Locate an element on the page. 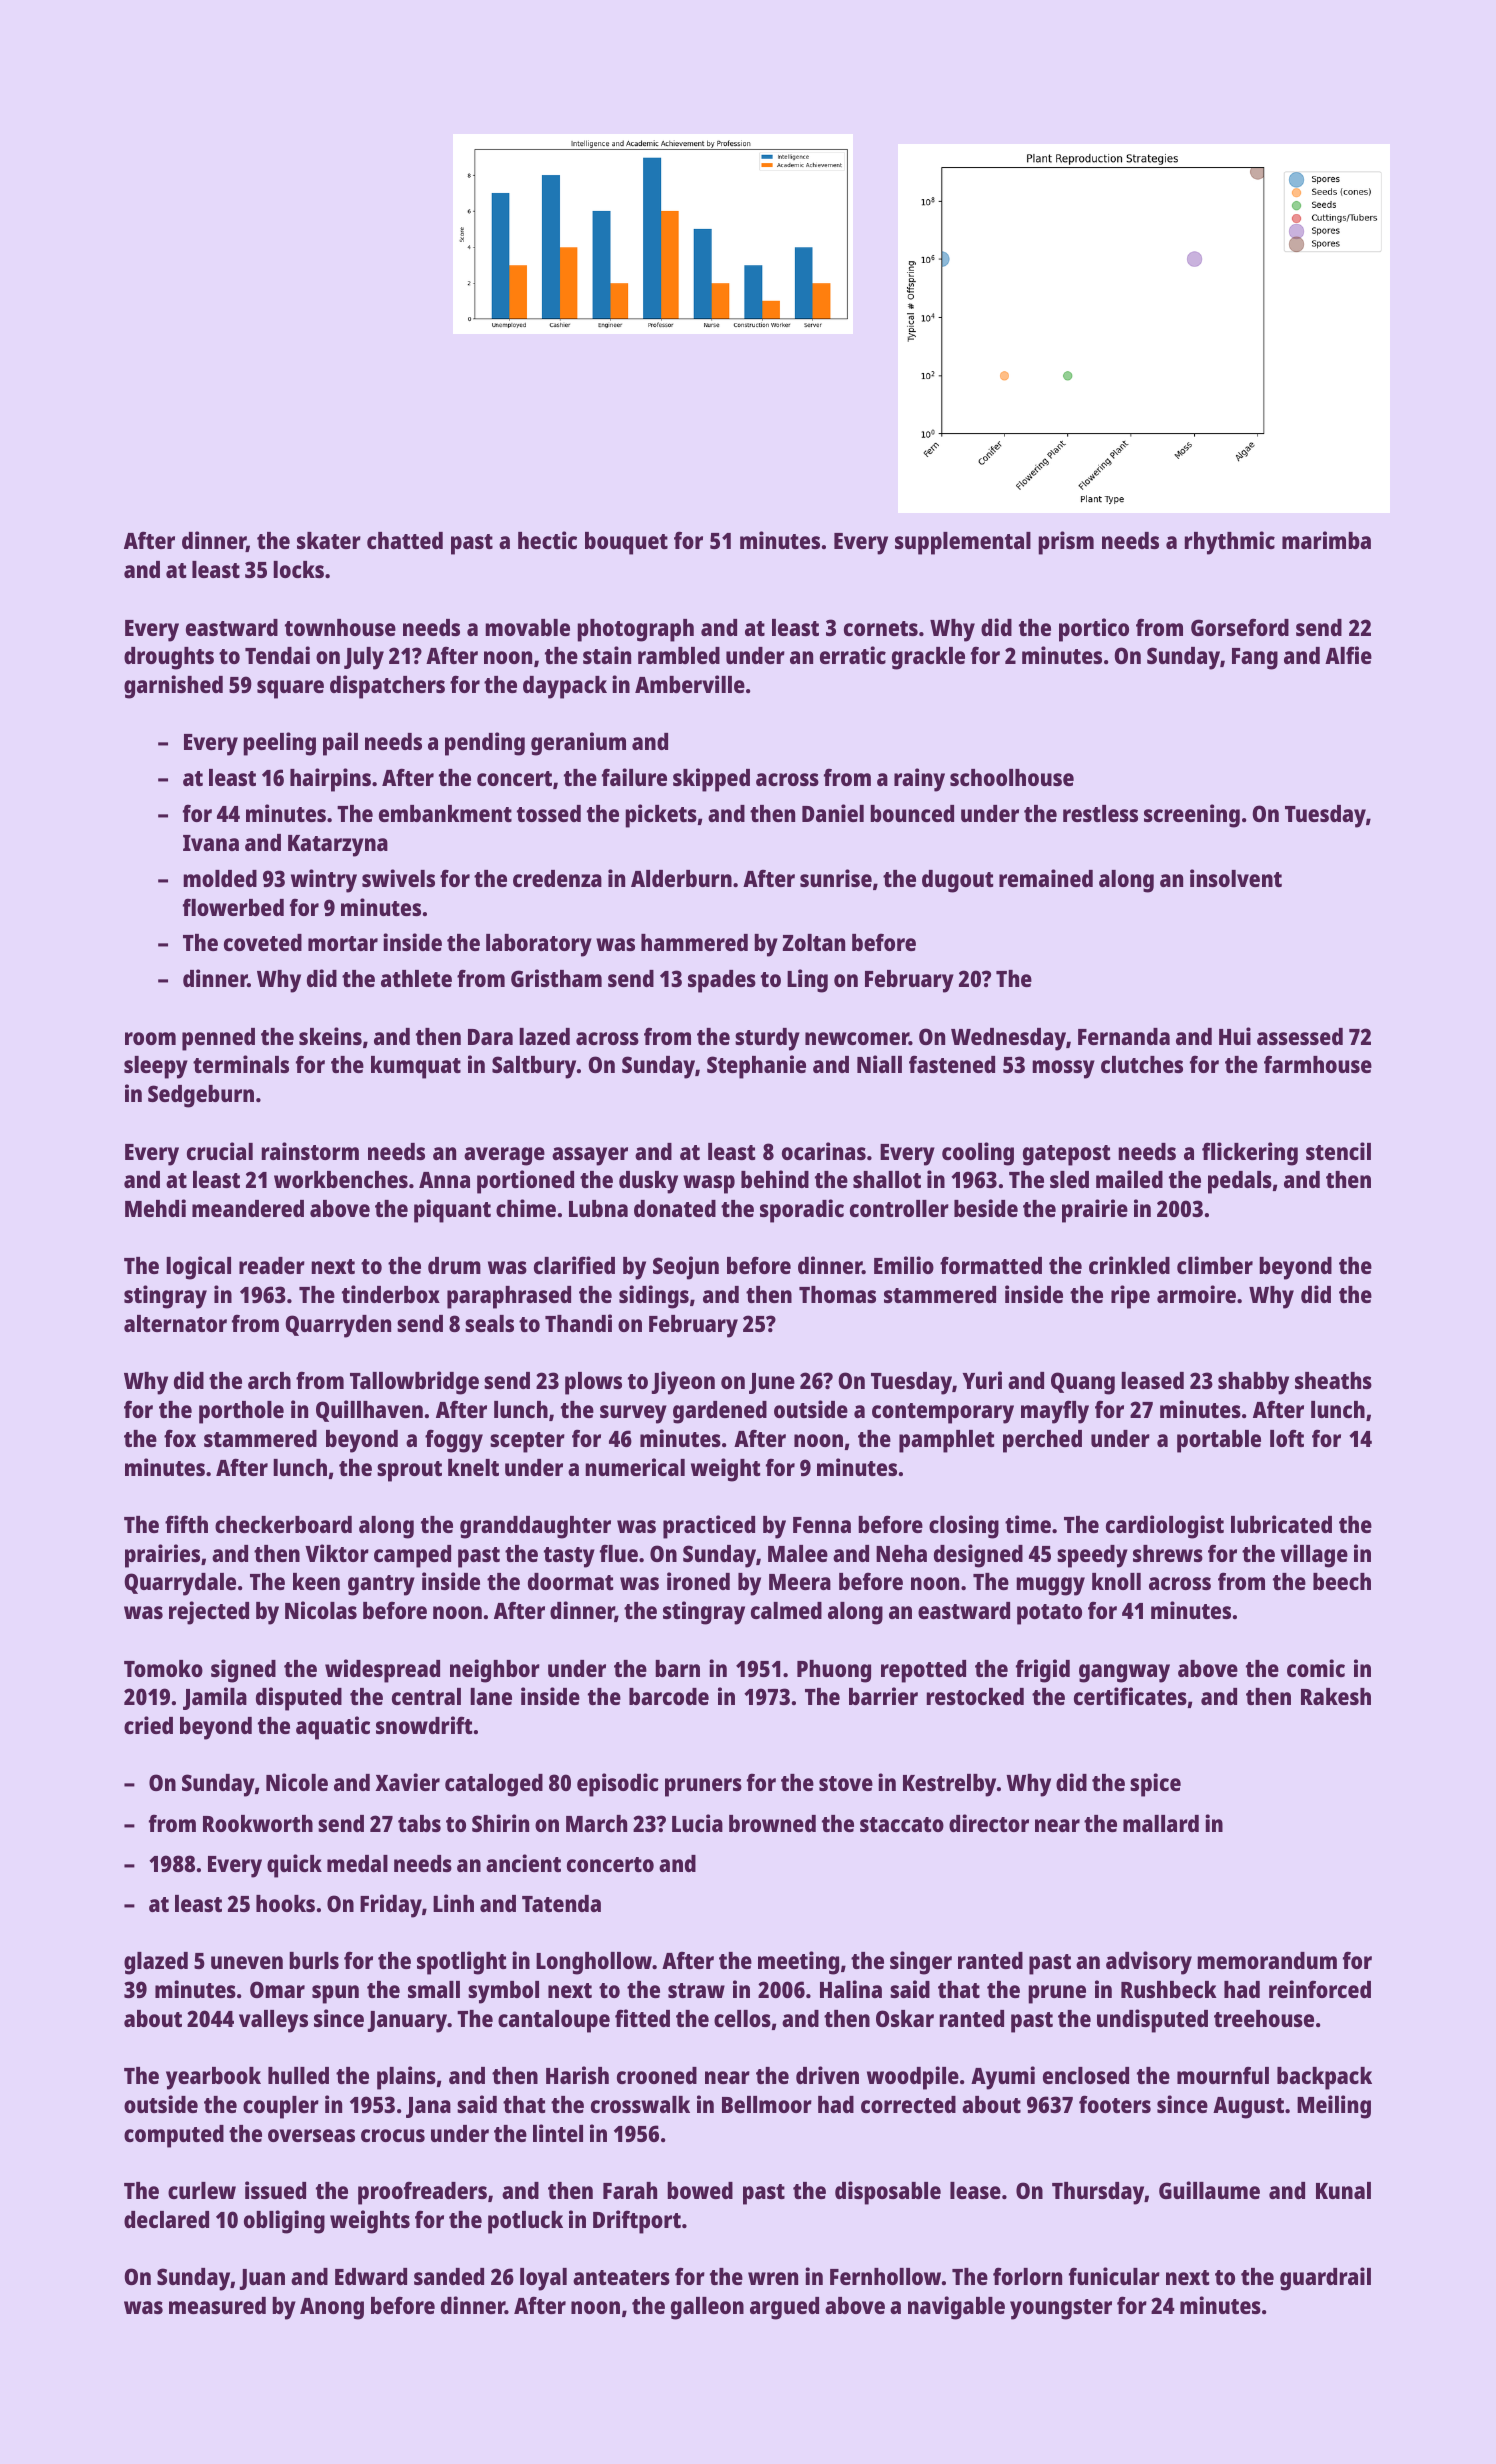 The height and width of the image is (2464, 1496). loyal is located at coordinates (543, 2279).
